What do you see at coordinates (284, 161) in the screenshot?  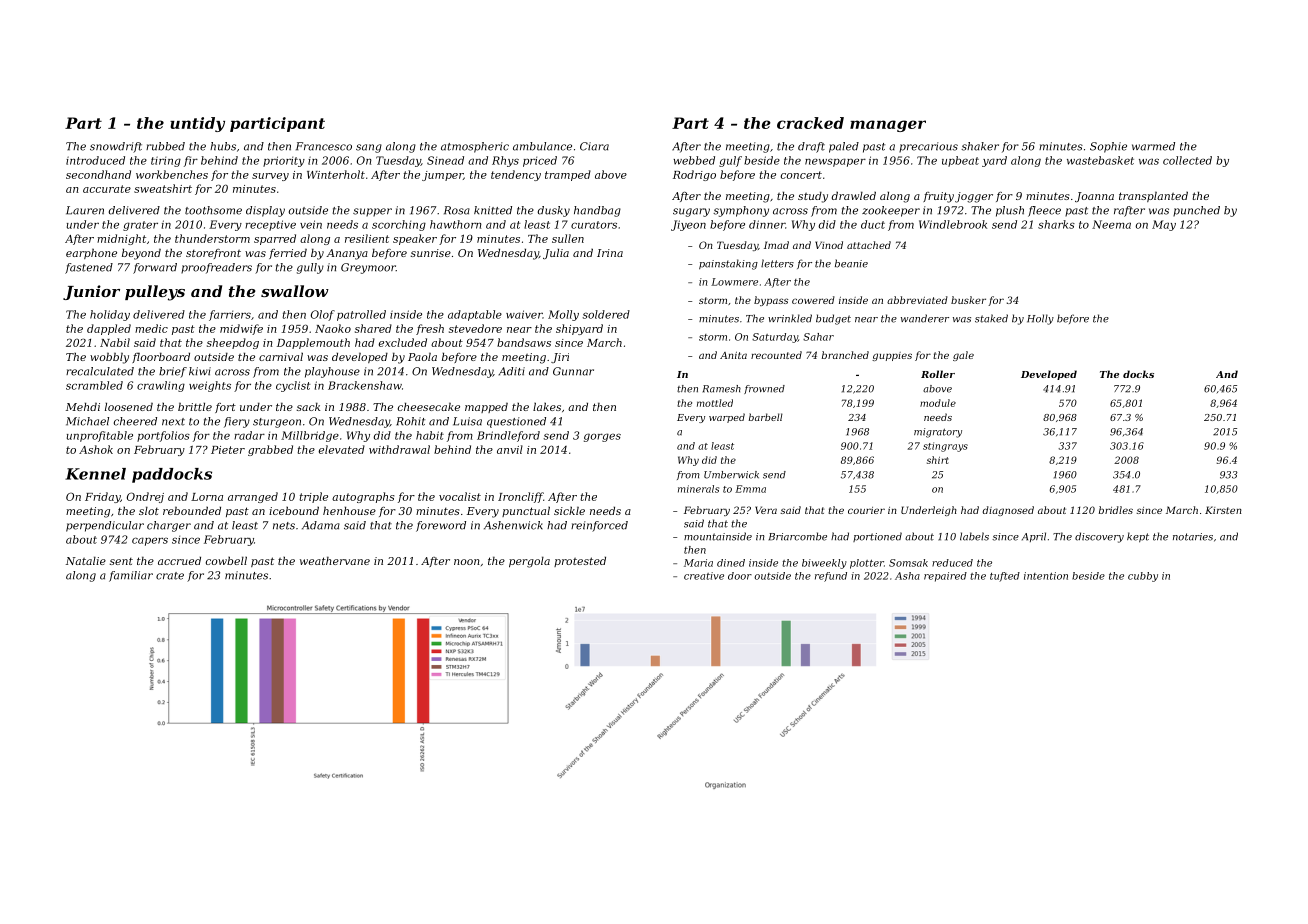 I see `priority` at bounding box center [284, 161].
